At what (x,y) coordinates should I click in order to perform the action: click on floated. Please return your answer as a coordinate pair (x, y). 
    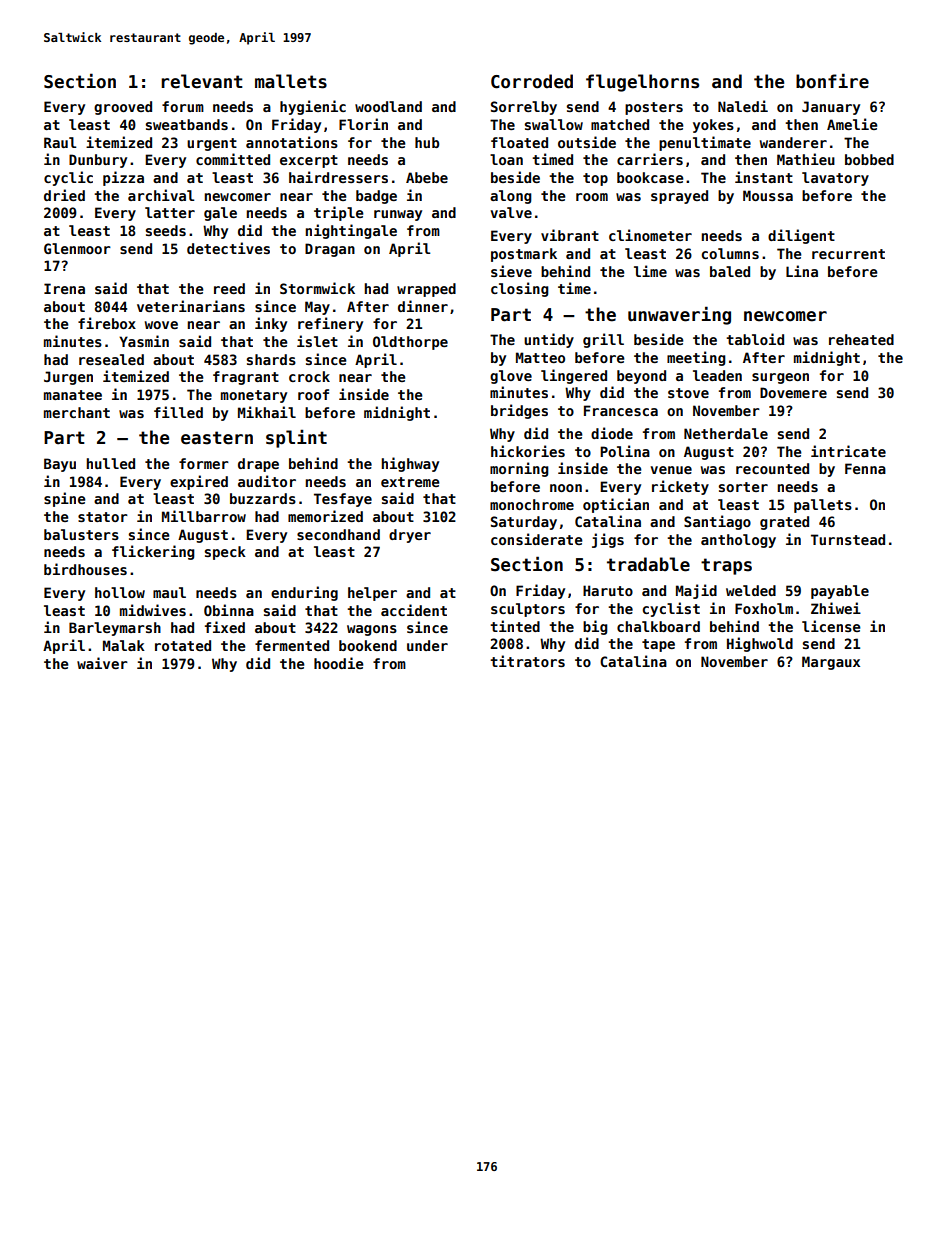
    Looking at the image, I should click on (519, 142).
